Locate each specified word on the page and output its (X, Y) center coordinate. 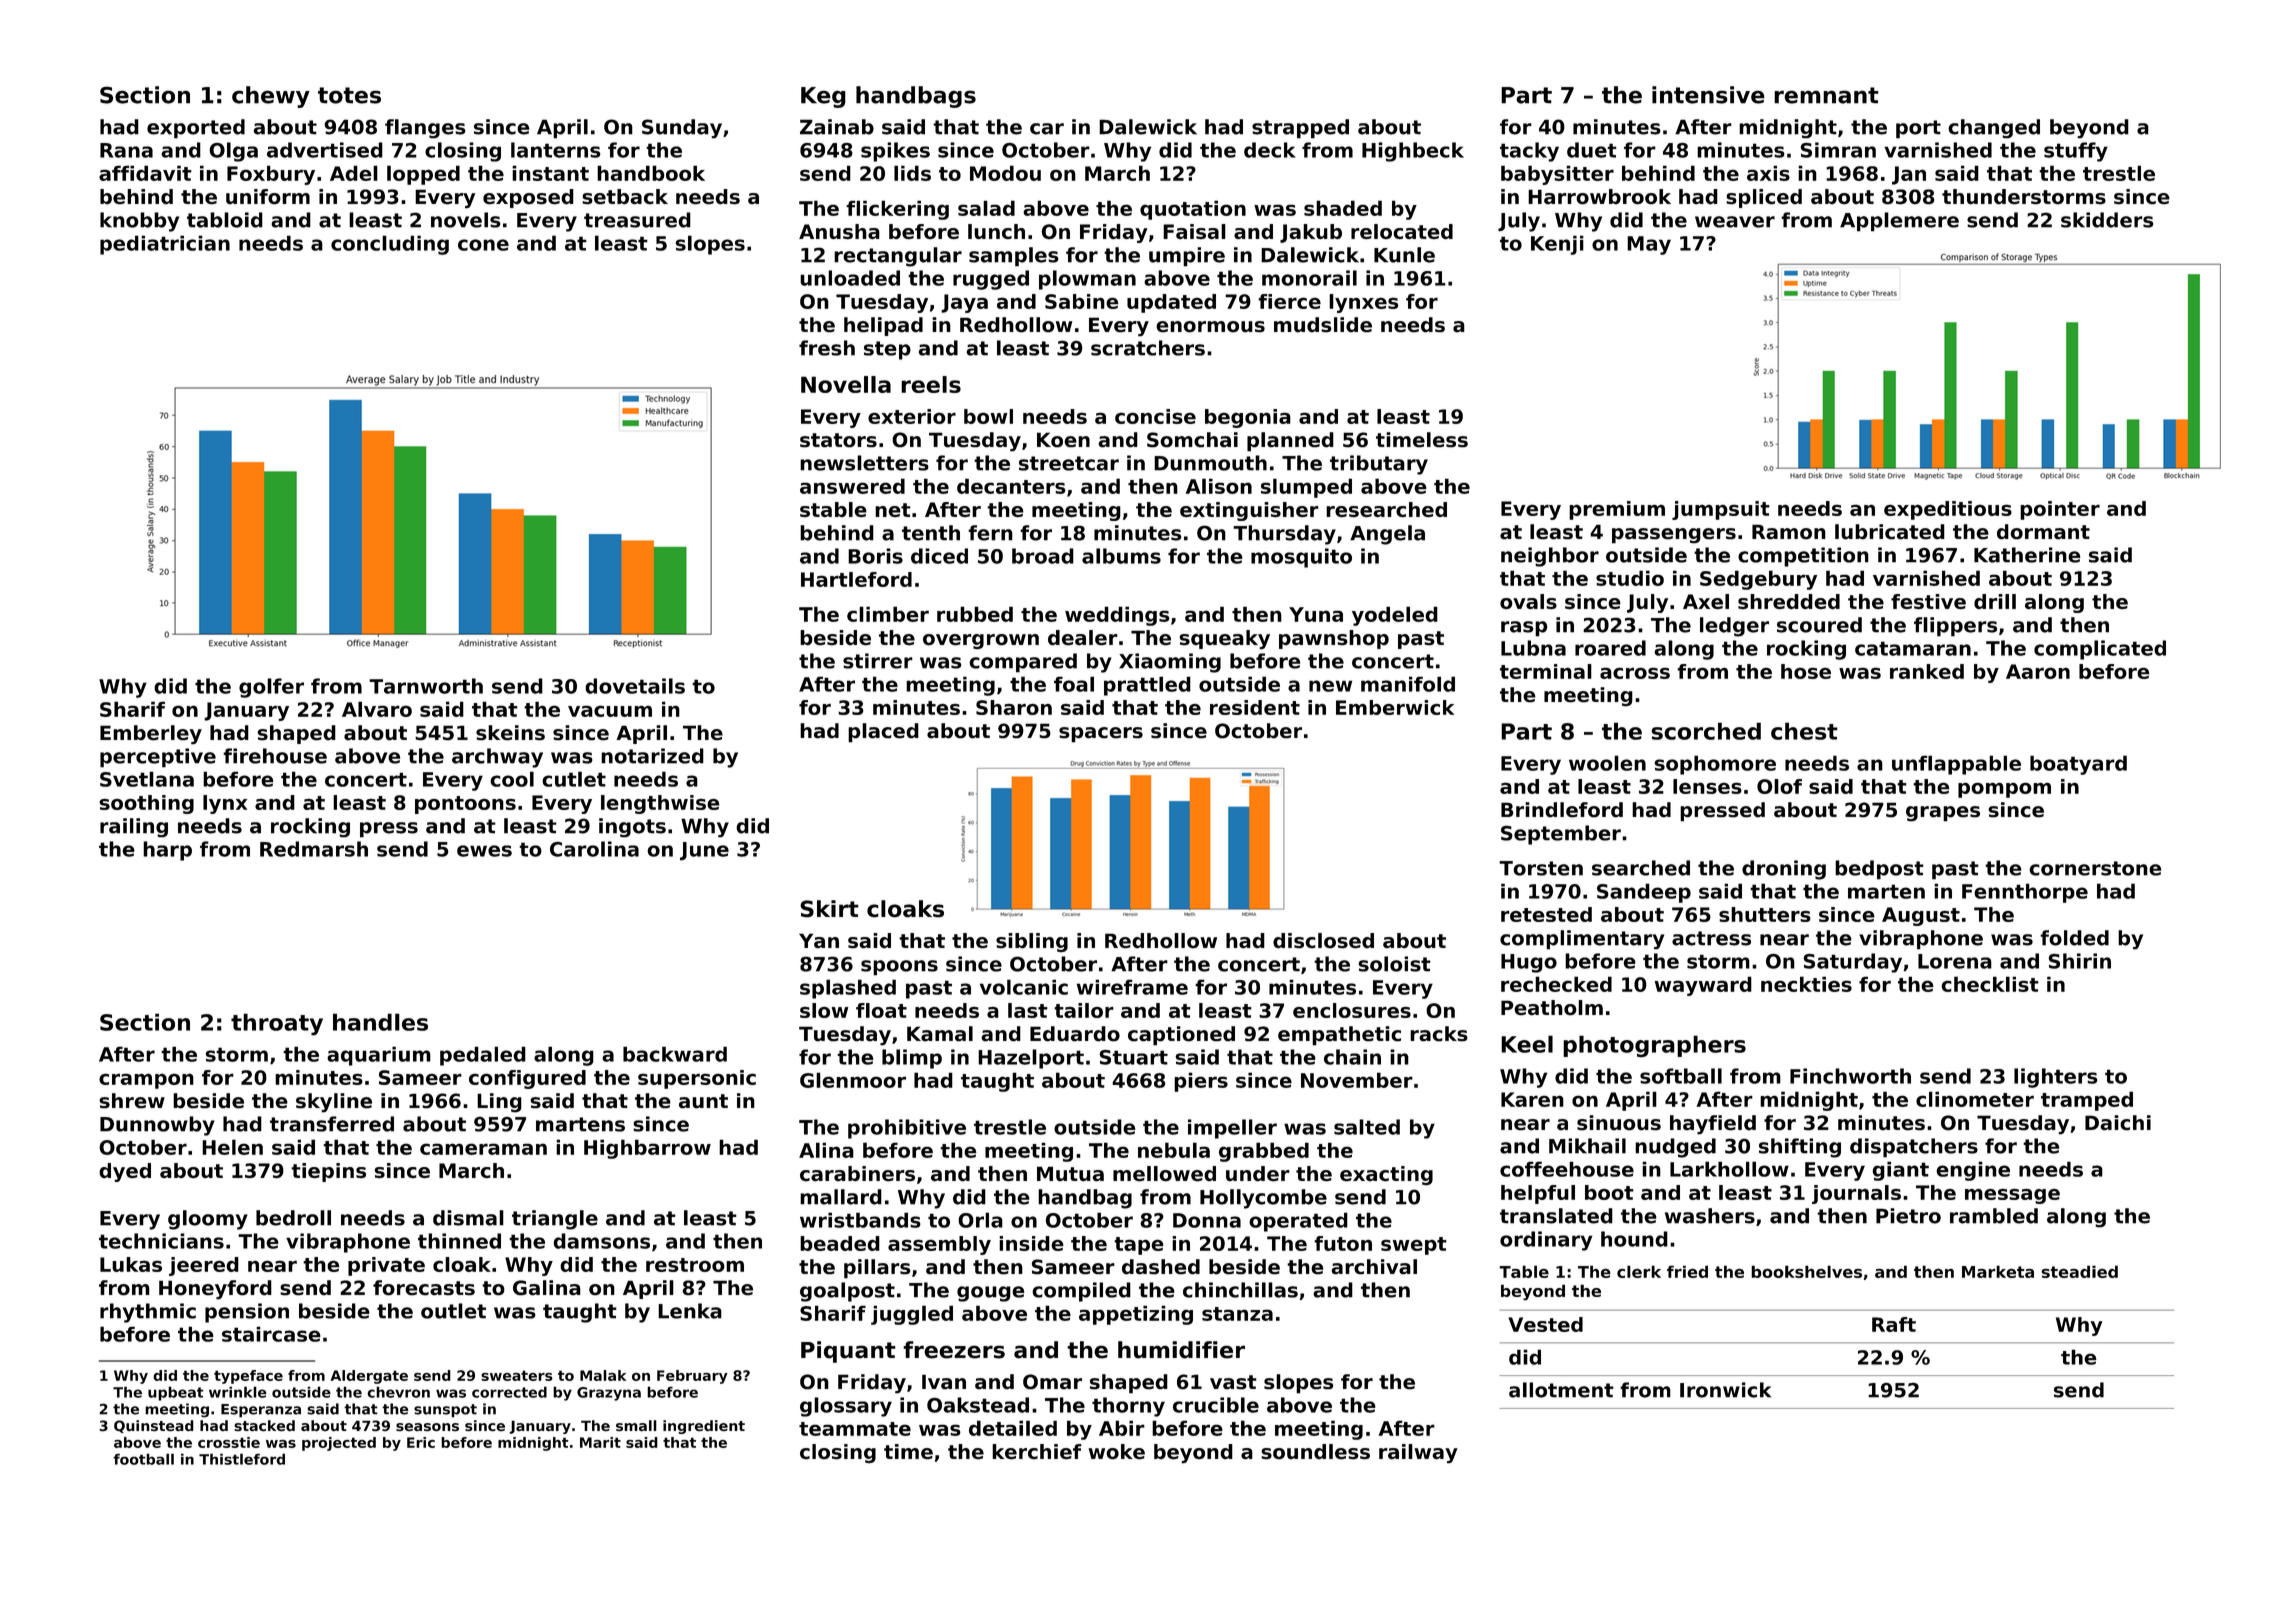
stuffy (2076, 152)
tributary (1379, 465)
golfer (271, 688)
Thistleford (242, 1459)
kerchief (1037, 1452)
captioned (1181, 1036)
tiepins (328, 1172)
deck (1270, 150)
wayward (1703, 986)
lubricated (1890, 532)
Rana (126, 150)
